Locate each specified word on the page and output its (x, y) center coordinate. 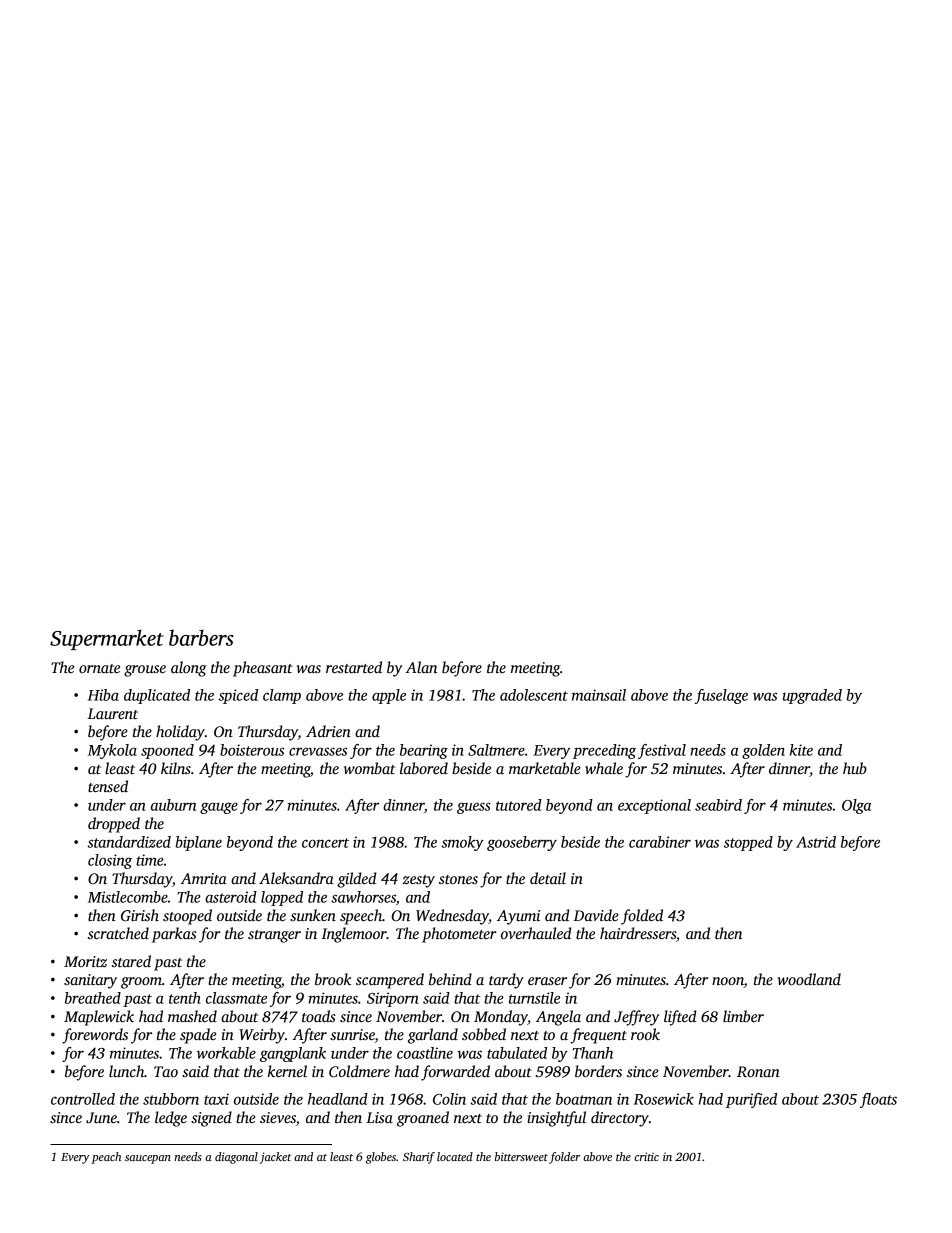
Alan (421, 667)
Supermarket (107, 639)
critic (646, 1156)
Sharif (419, 1158)
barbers (201, 637)
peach (106, 1158)
